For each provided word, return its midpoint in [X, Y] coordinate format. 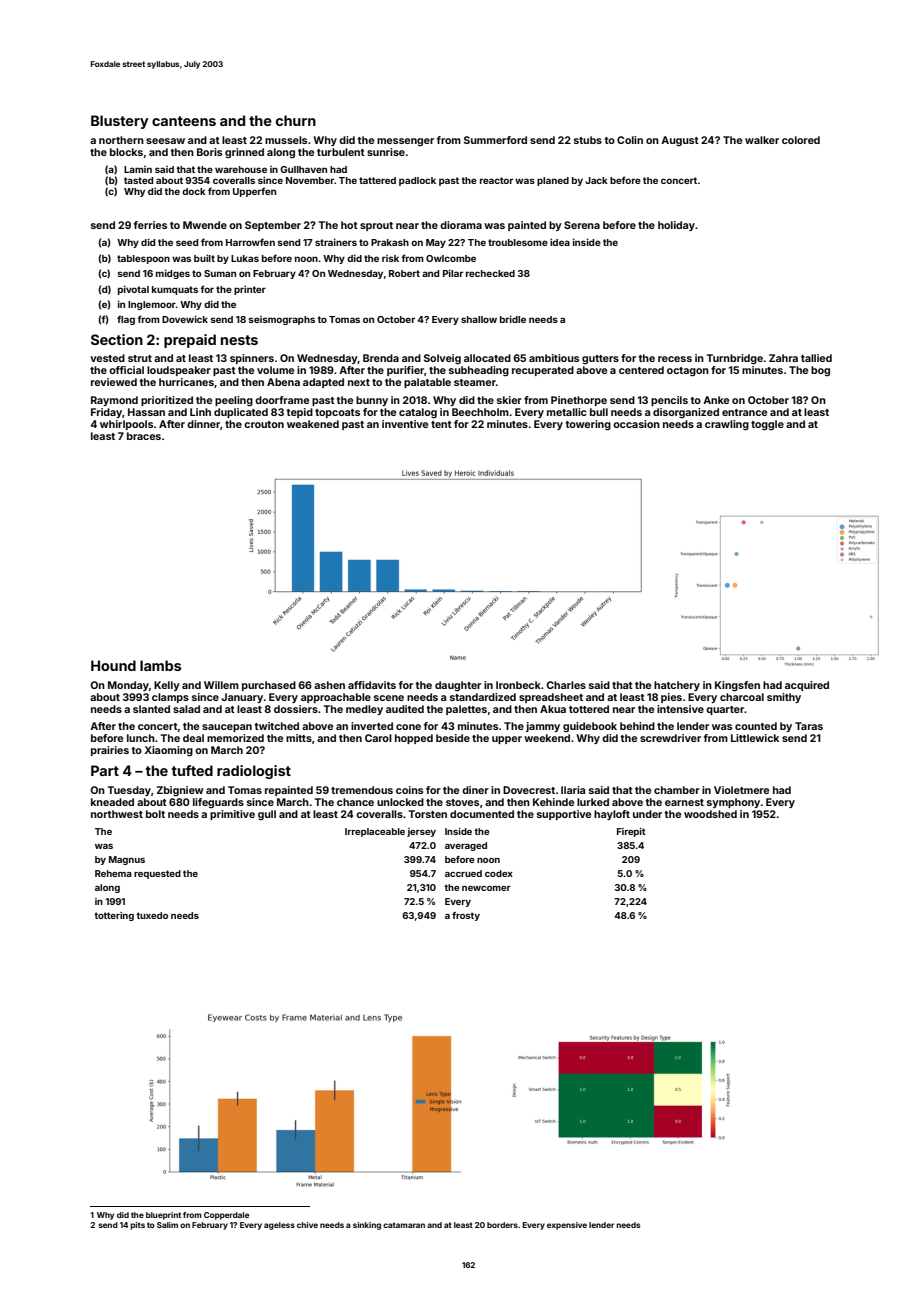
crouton [264, 424]
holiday [676, 226]
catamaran [404, 1225]
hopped [414, 739]
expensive [567, 1226]
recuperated [543, 371]
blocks [126, 152]
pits [137, 1226]
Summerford [495, 140]
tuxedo [152, 915]
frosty [466, 916]
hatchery [677, 686]
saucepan [227, 728]
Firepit [631, 832]
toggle [767, 425]
